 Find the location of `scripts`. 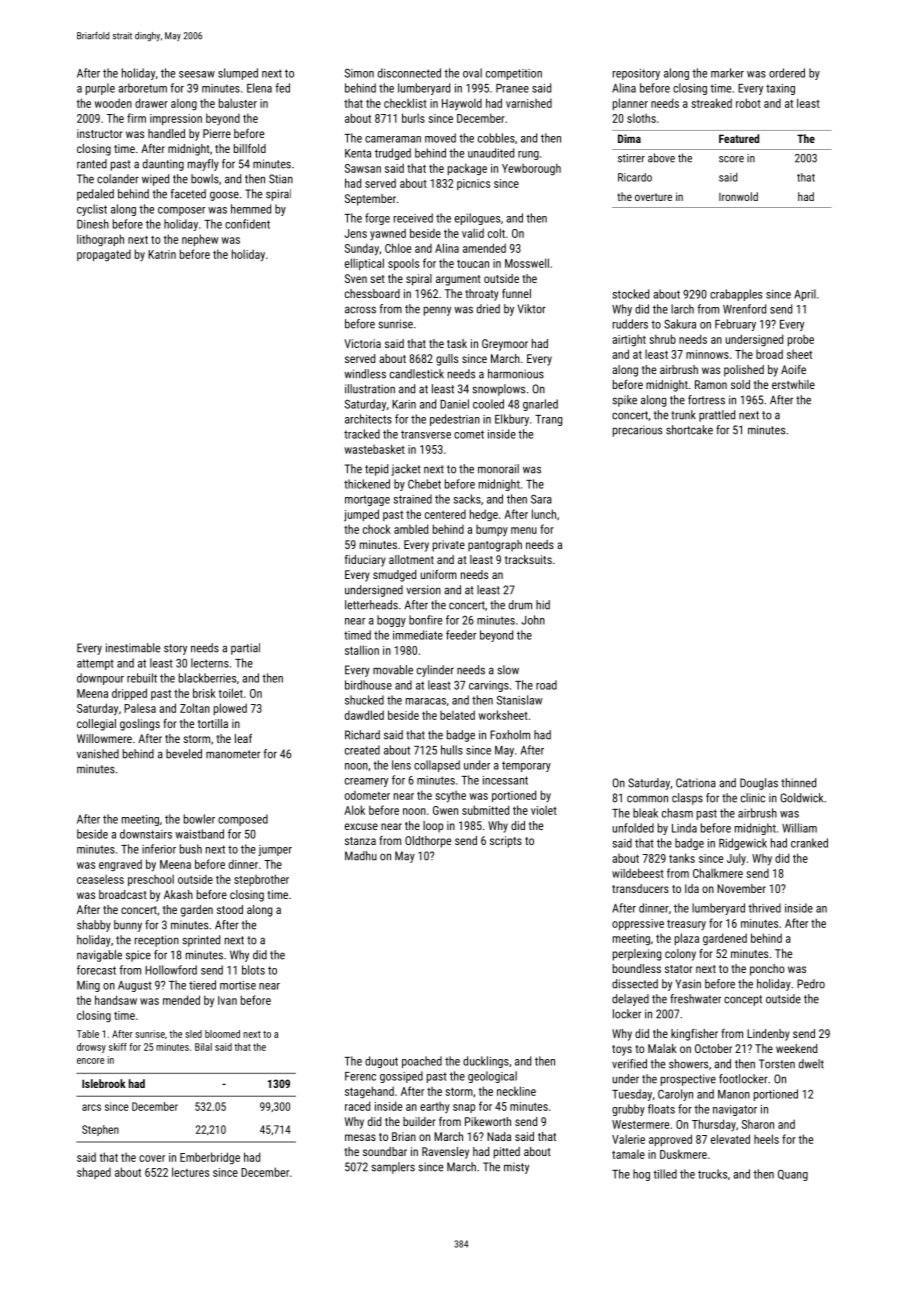

scripts is located at coordinates (506, 842).
